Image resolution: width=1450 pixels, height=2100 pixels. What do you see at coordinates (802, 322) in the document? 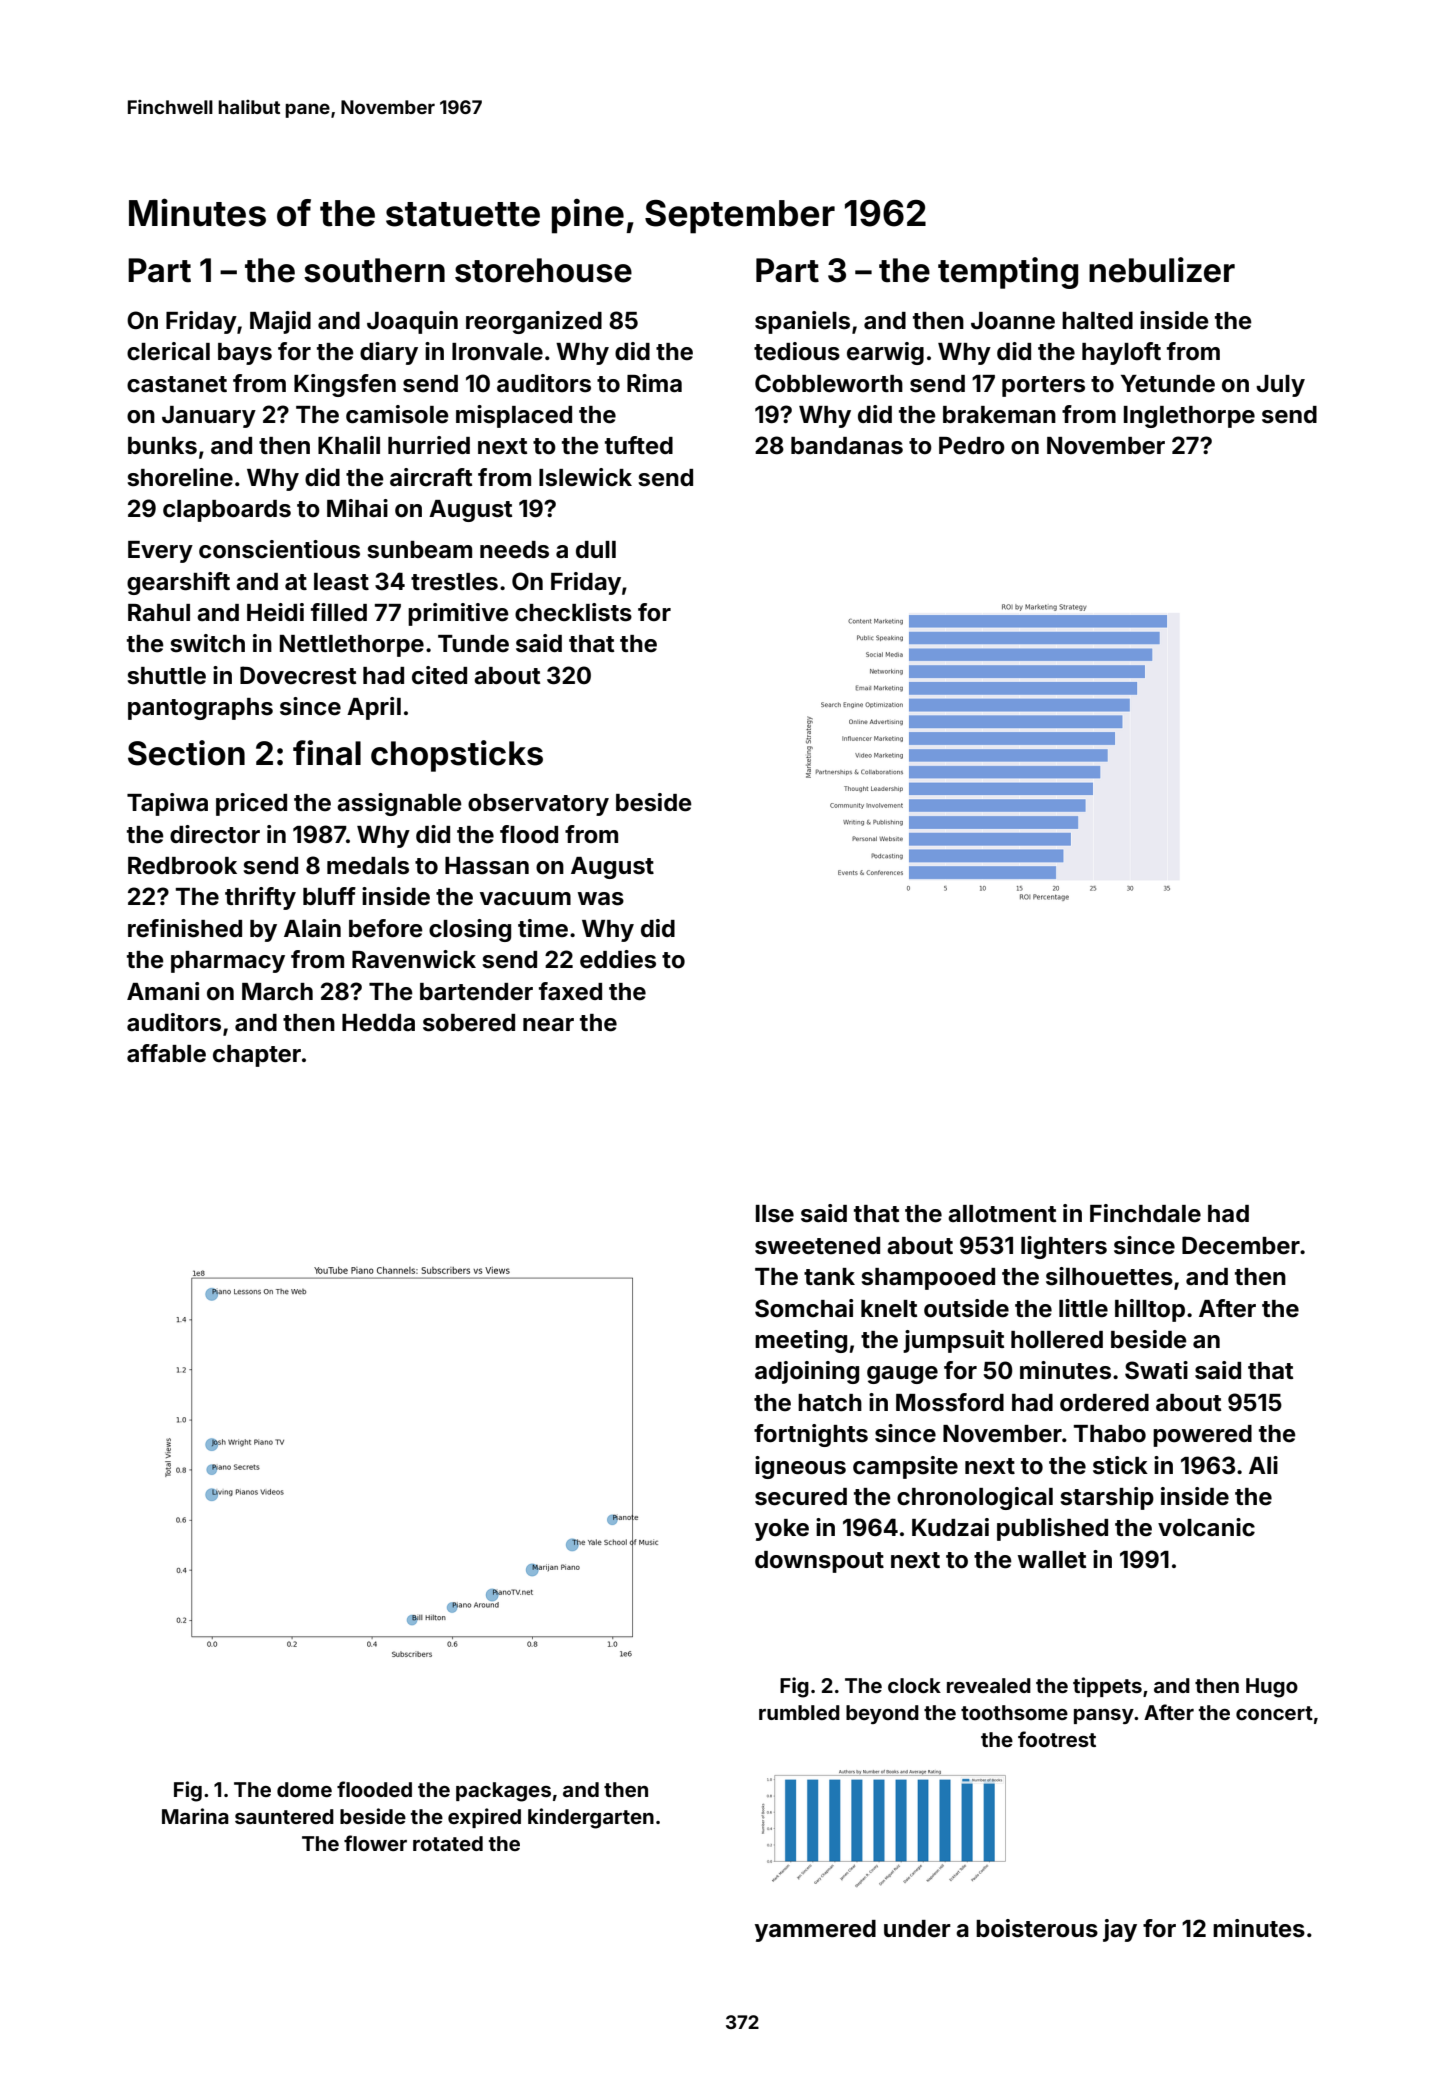
I see `spaniels` at bounding box center [802, 322].
